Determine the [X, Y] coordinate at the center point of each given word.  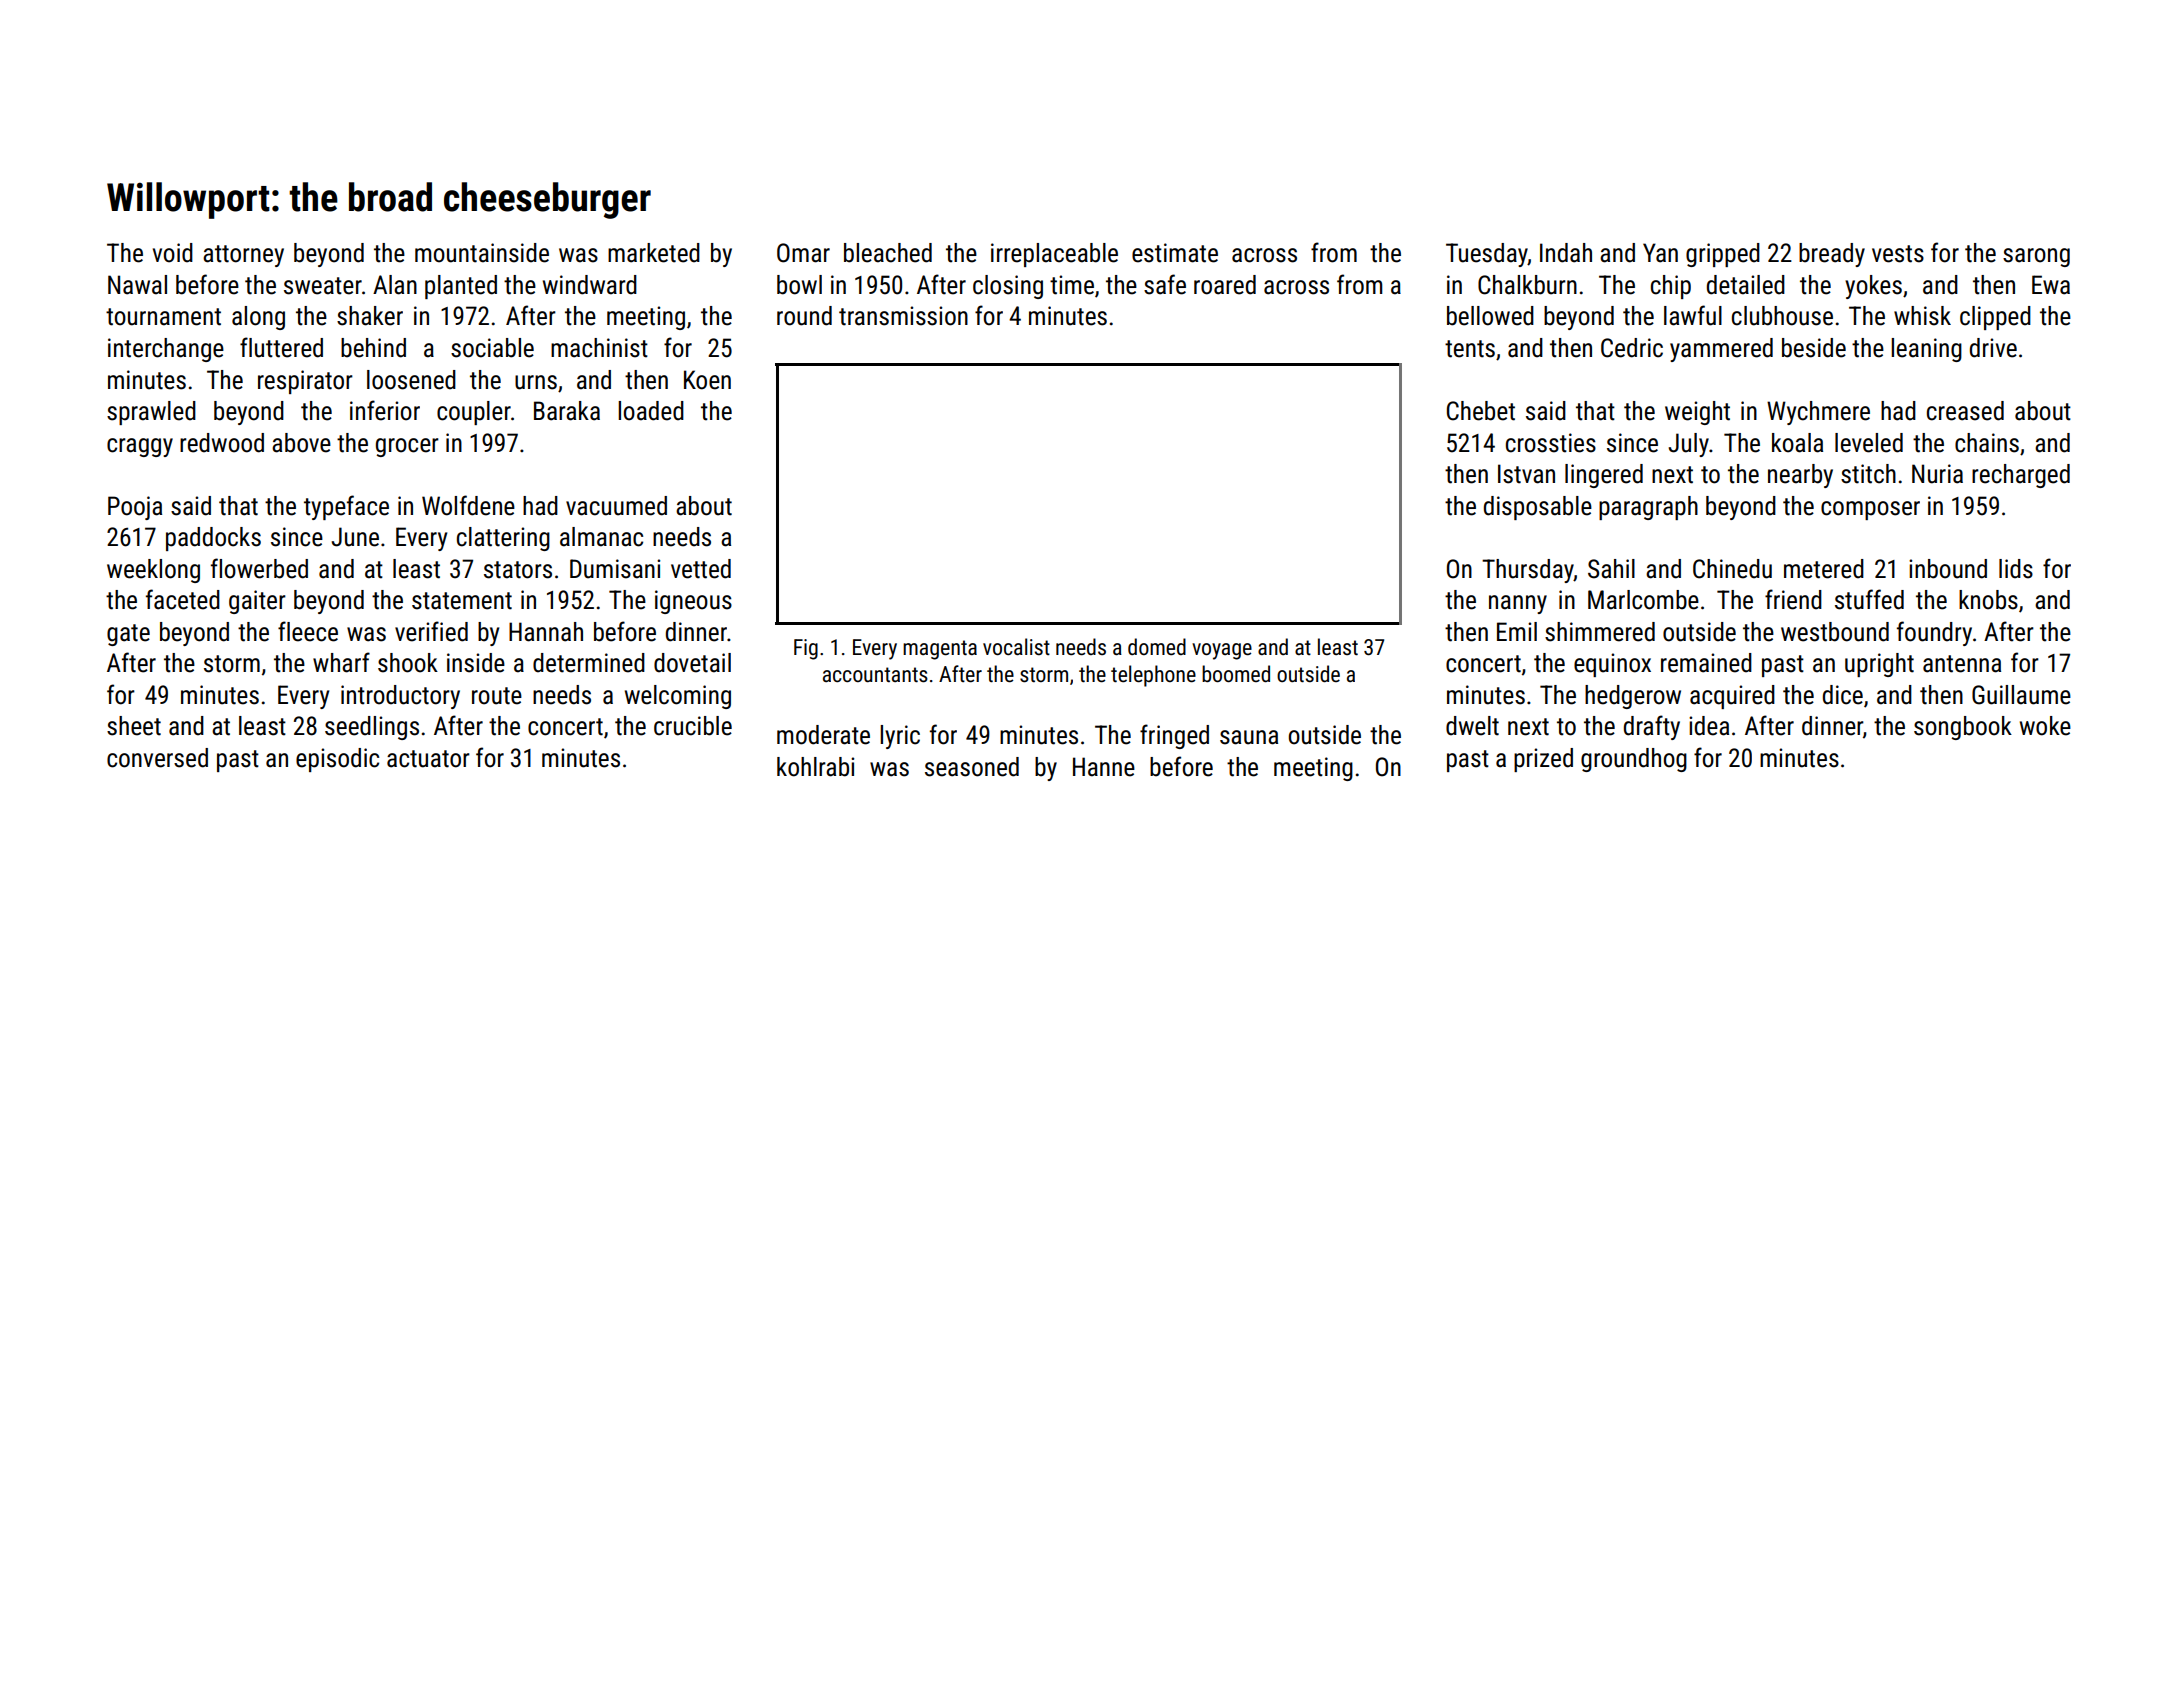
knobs [1988, 600]
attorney [243, 256]
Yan [1660, 253]
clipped [1995, 318]
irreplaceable [1054, 255]
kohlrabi [815, 767]
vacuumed [616, 506]
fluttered [281, 347]
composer [1870, 510]
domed [1157, 647]
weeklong [153, 571]
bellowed [1490, 316]
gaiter [257, 602]
